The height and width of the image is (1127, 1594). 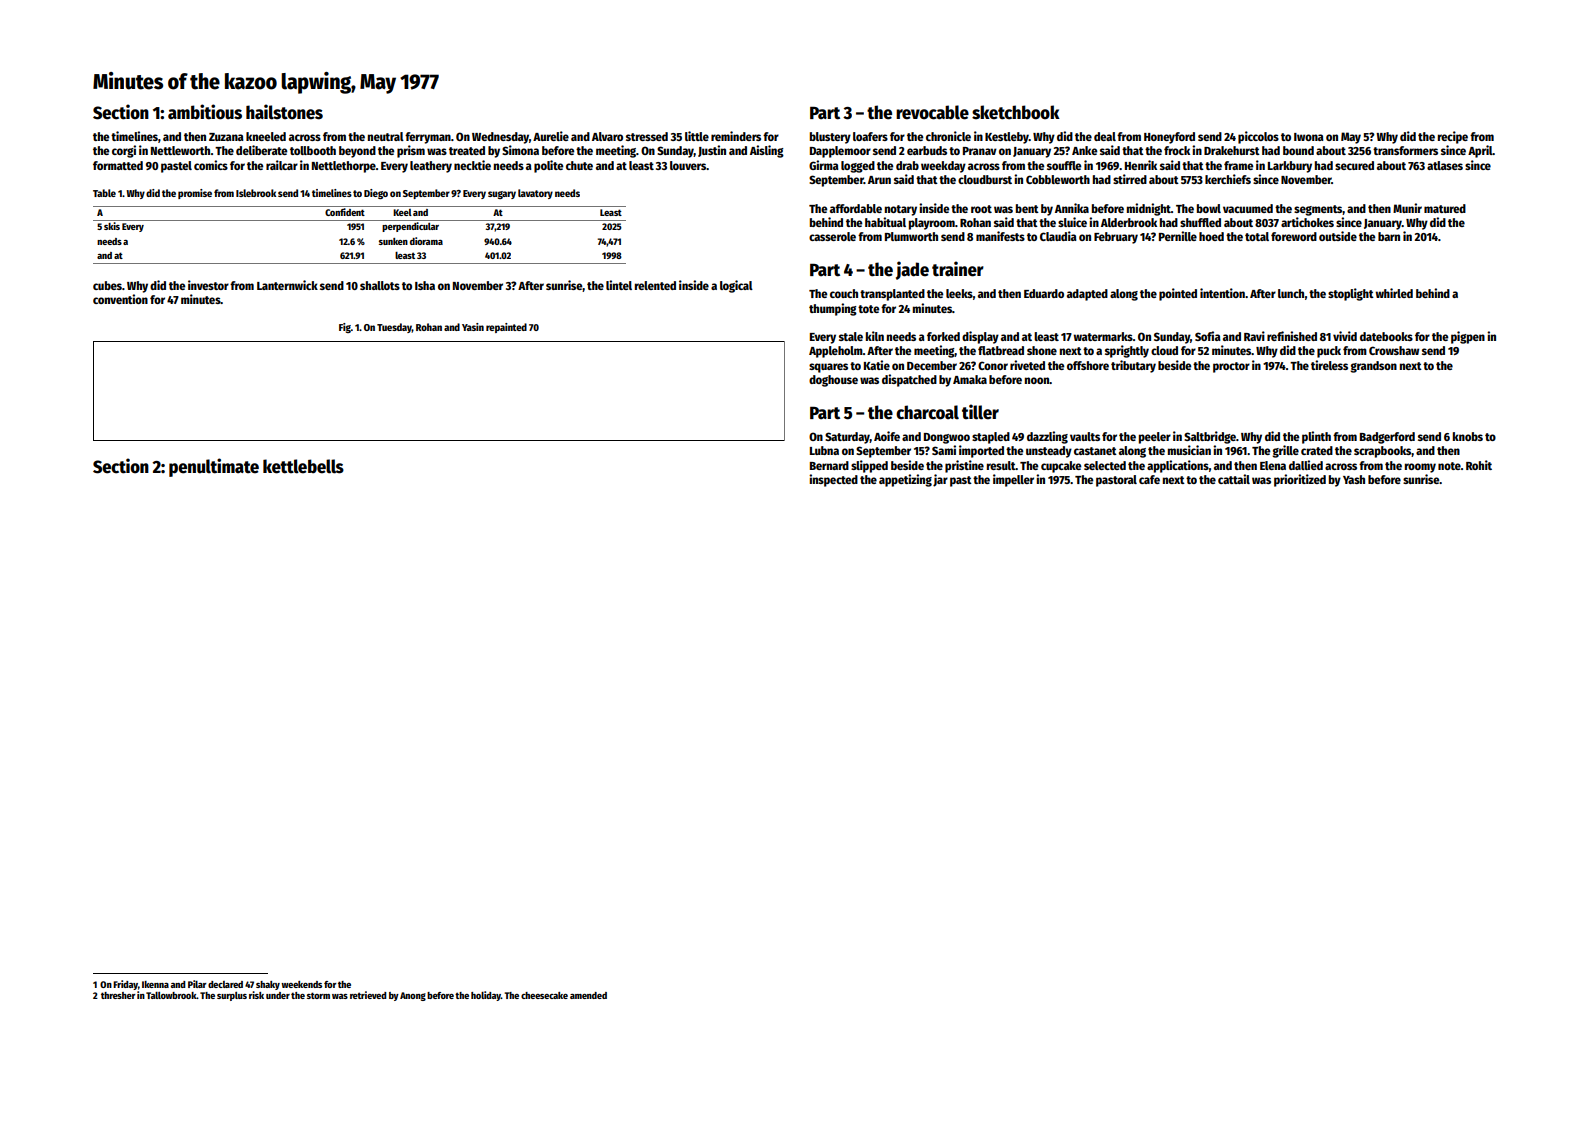 What do you see at coordinates (303, 466) in the image?
I see `kettlebells` at bounding box center [303, 466].
